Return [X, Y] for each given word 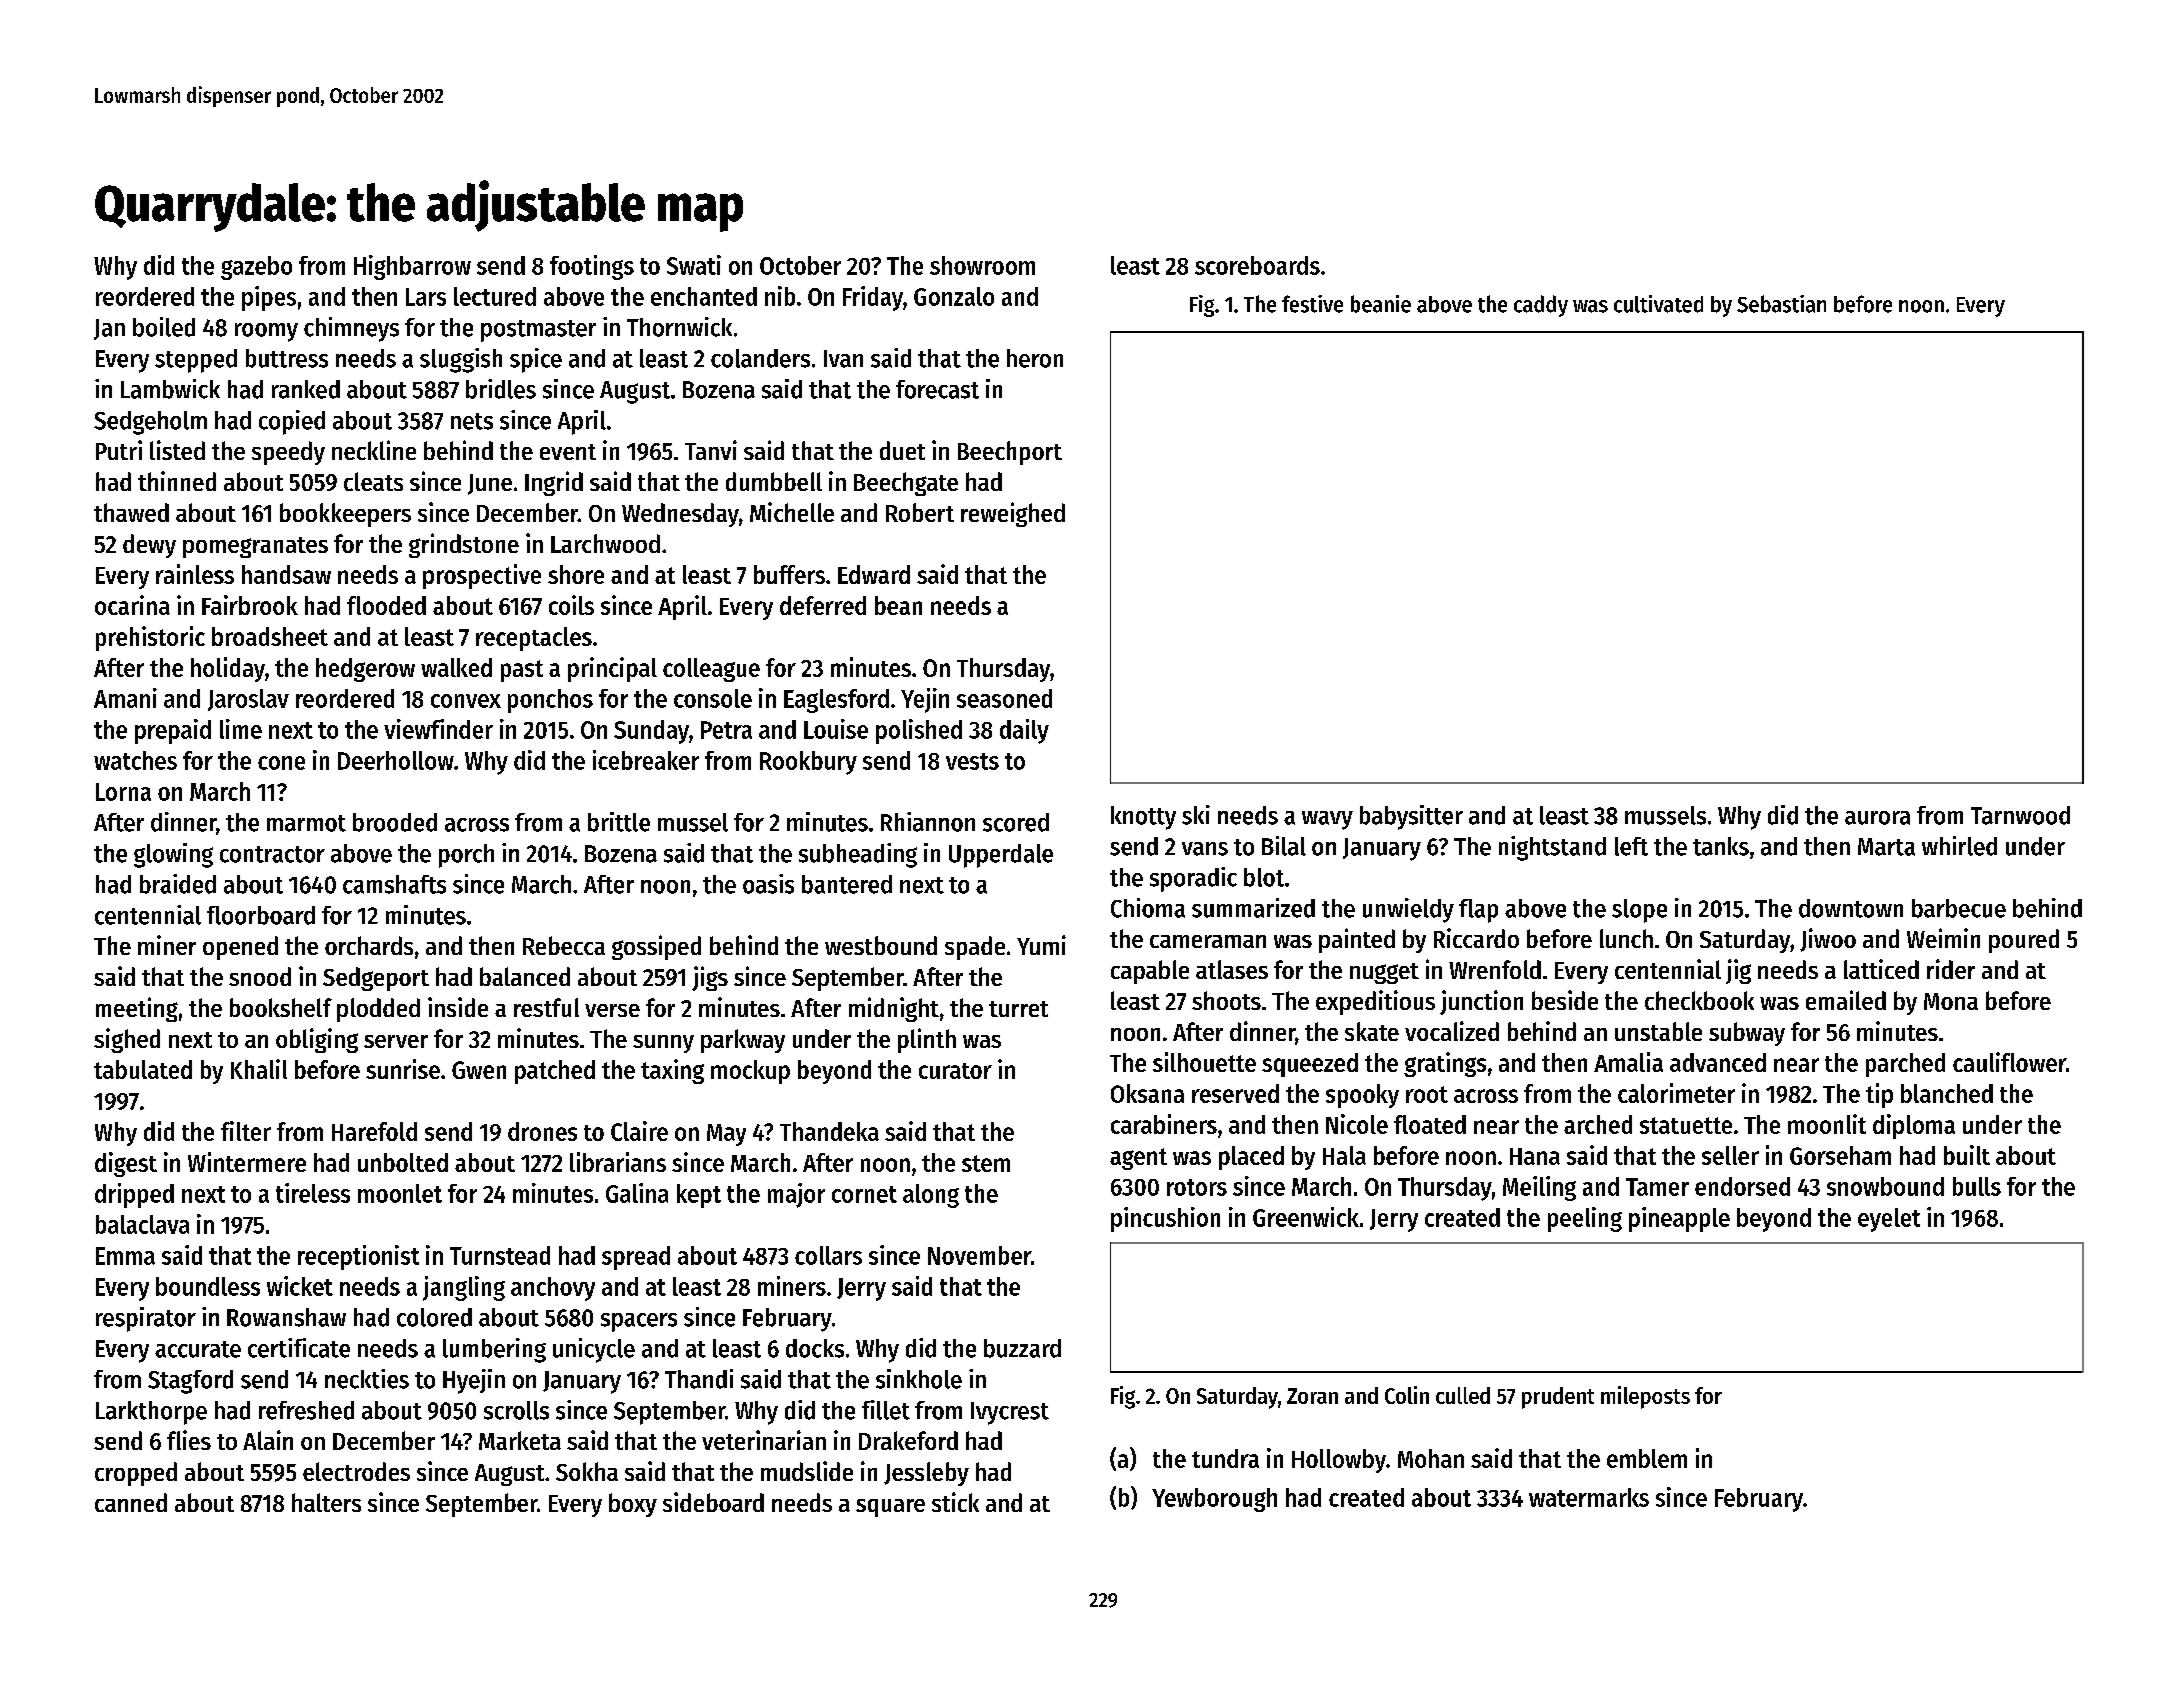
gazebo [256, 268]
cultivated [1658, 304]
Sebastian [1781, 304]
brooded [395, 822]
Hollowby [1339, 1461]
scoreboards [1257, 265]
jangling [464, 1288]
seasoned [1004, 698]
